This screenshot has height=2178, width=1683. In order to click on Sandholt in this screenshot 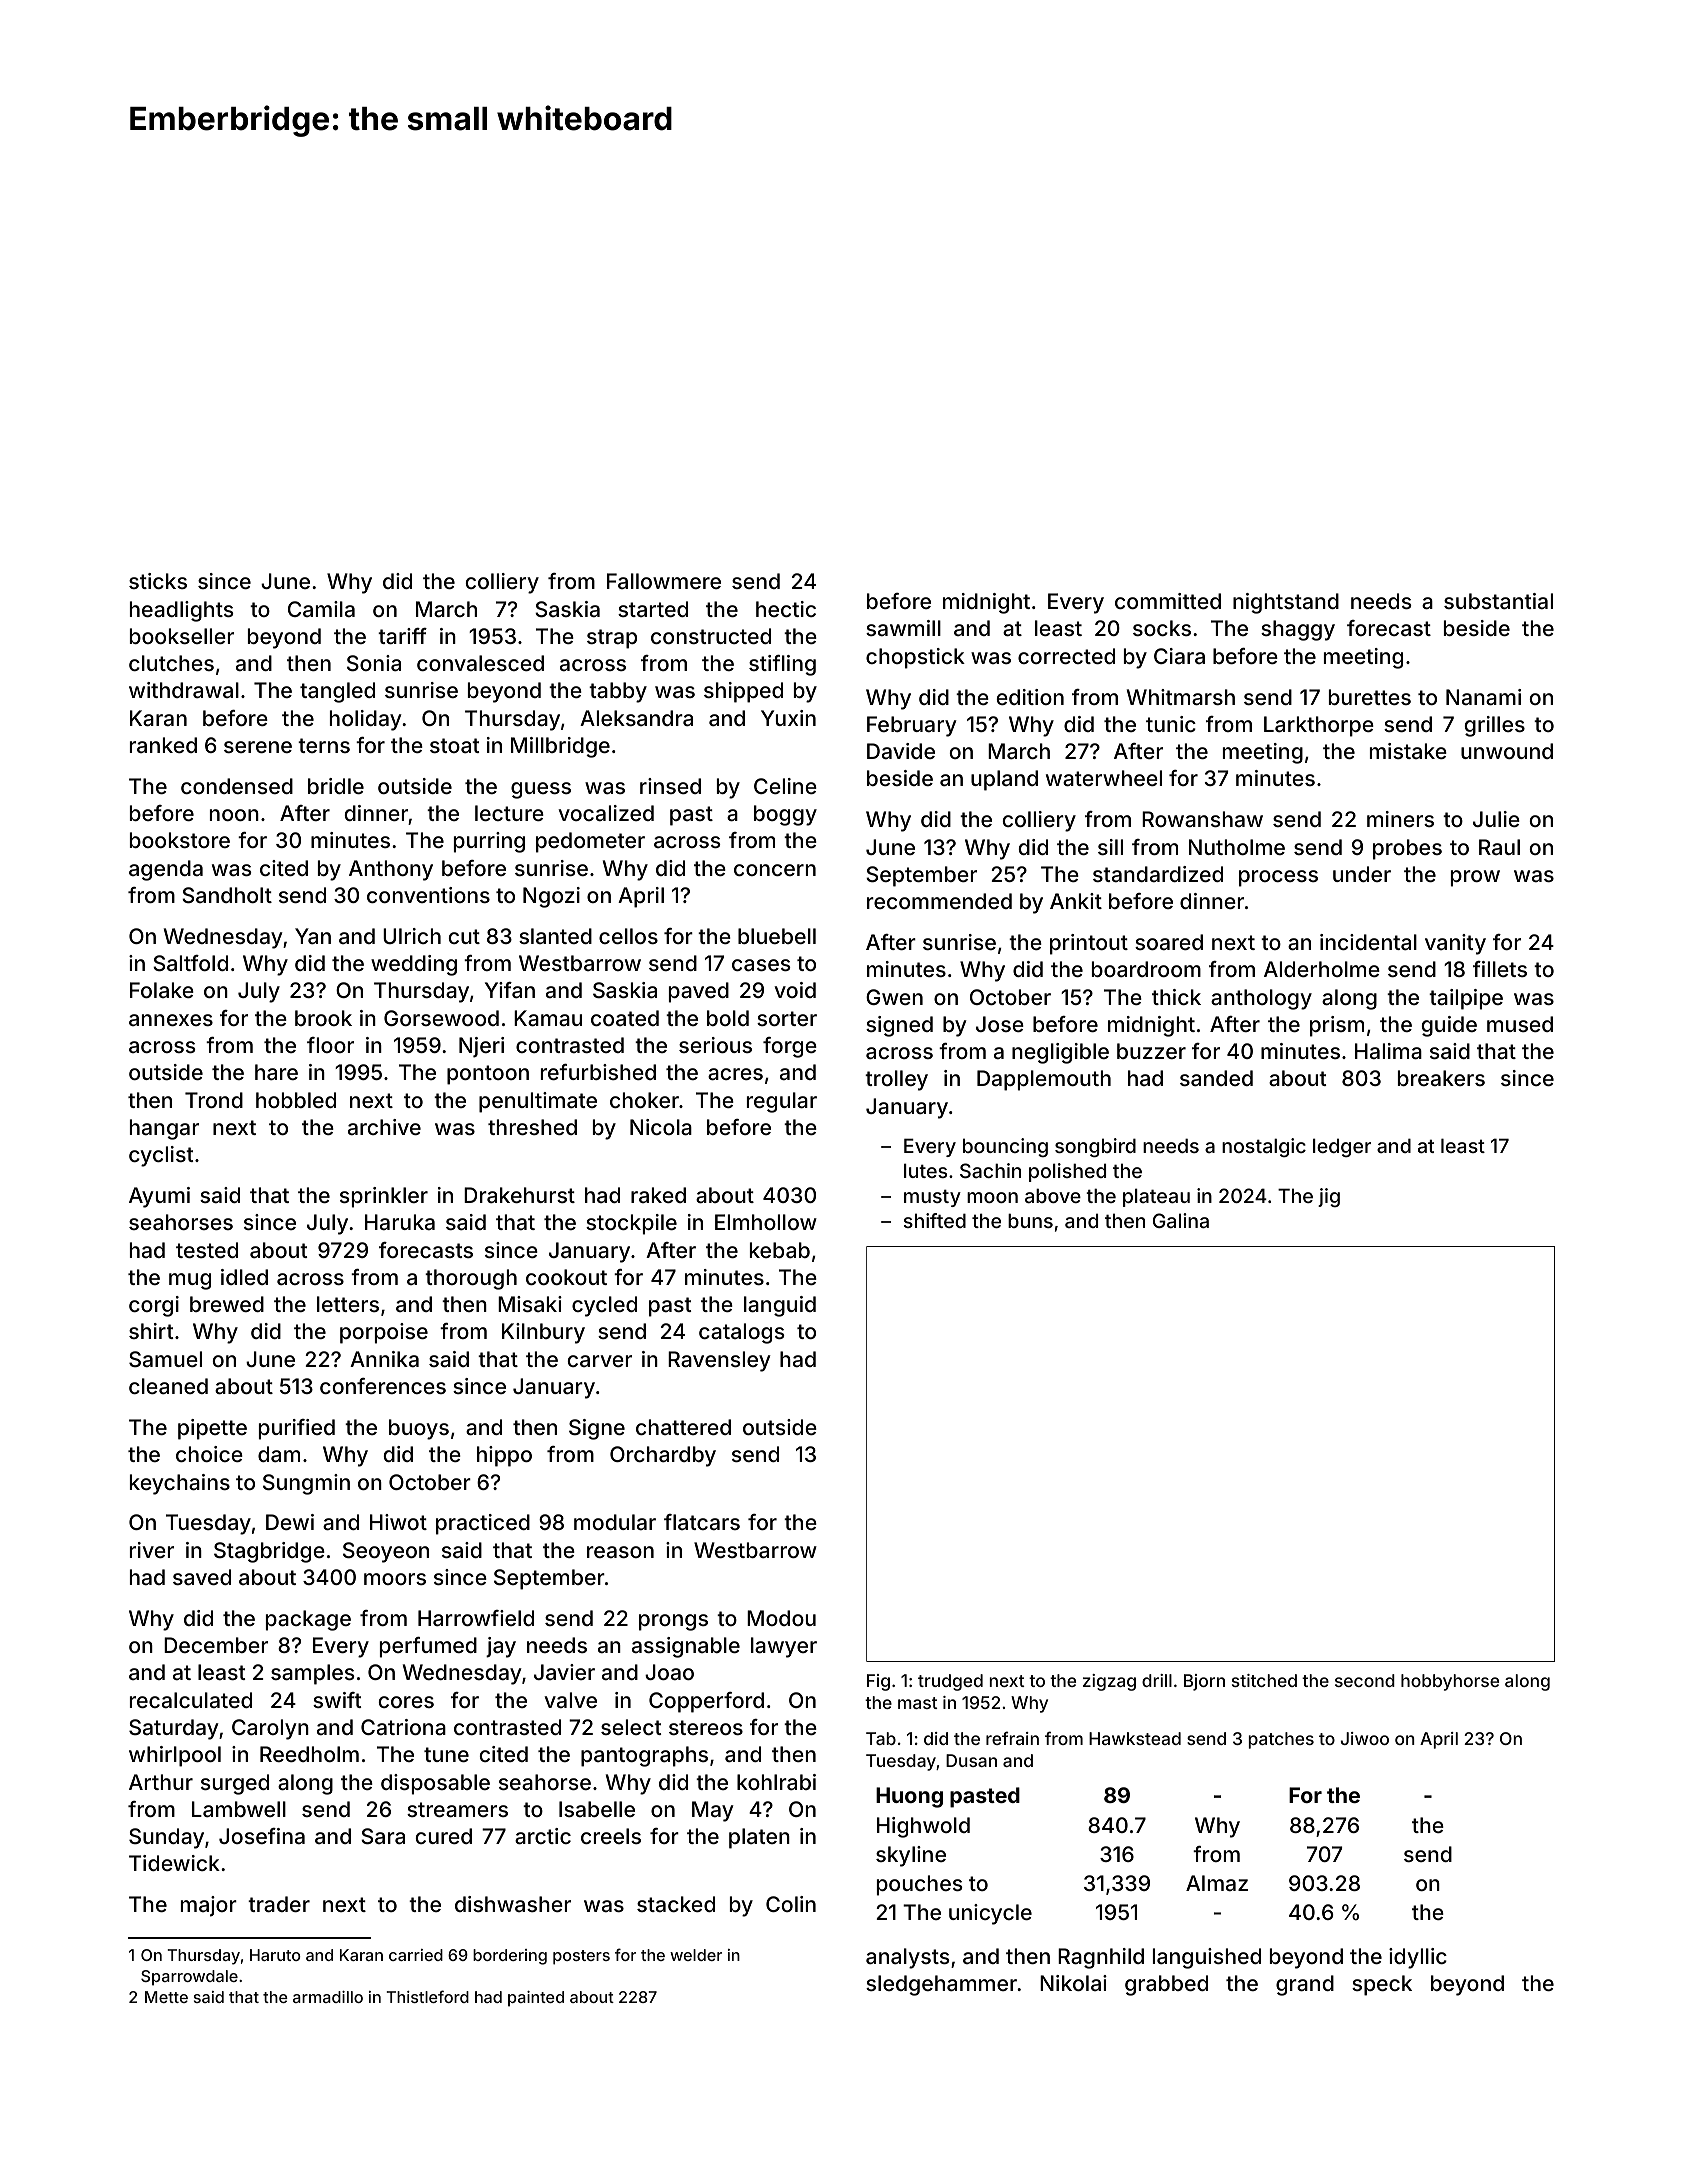, I will do `click(227, 895)`.
